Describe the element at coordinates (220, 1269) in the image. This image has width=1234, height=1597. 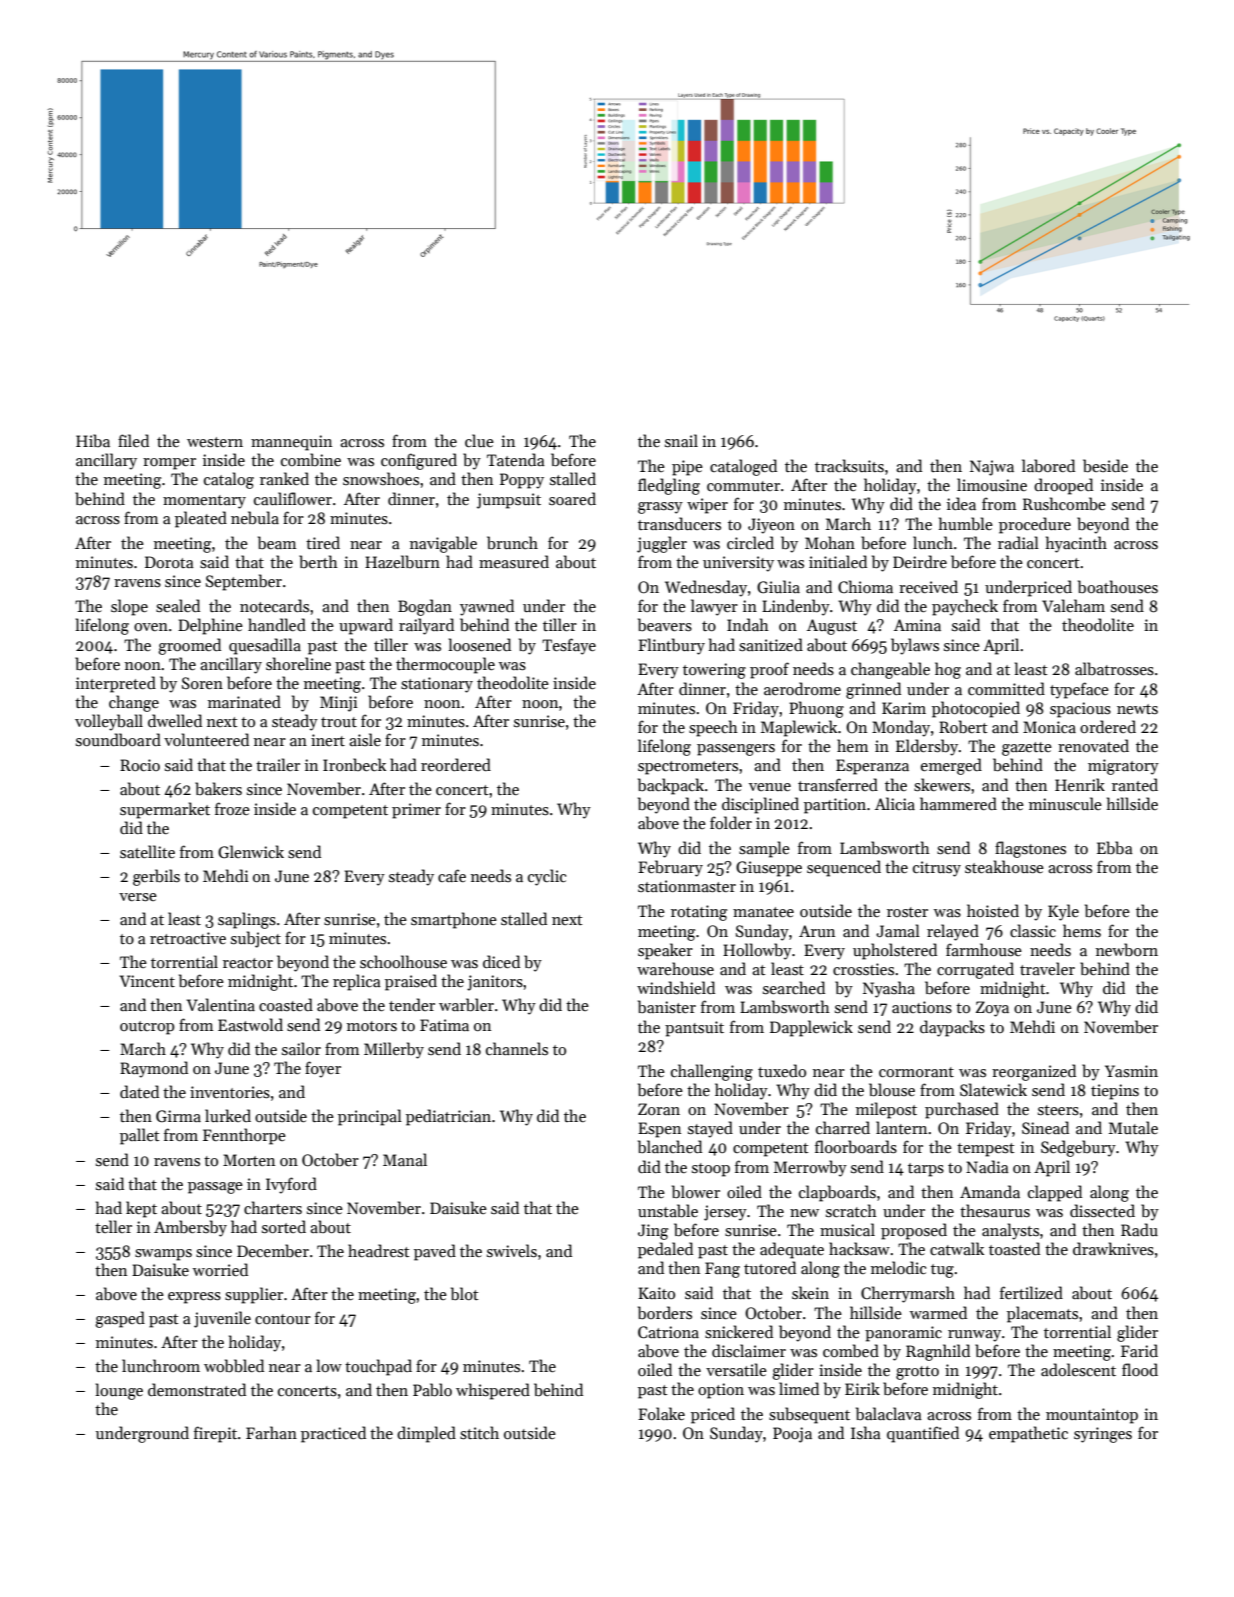
I see `worried` at that location.
